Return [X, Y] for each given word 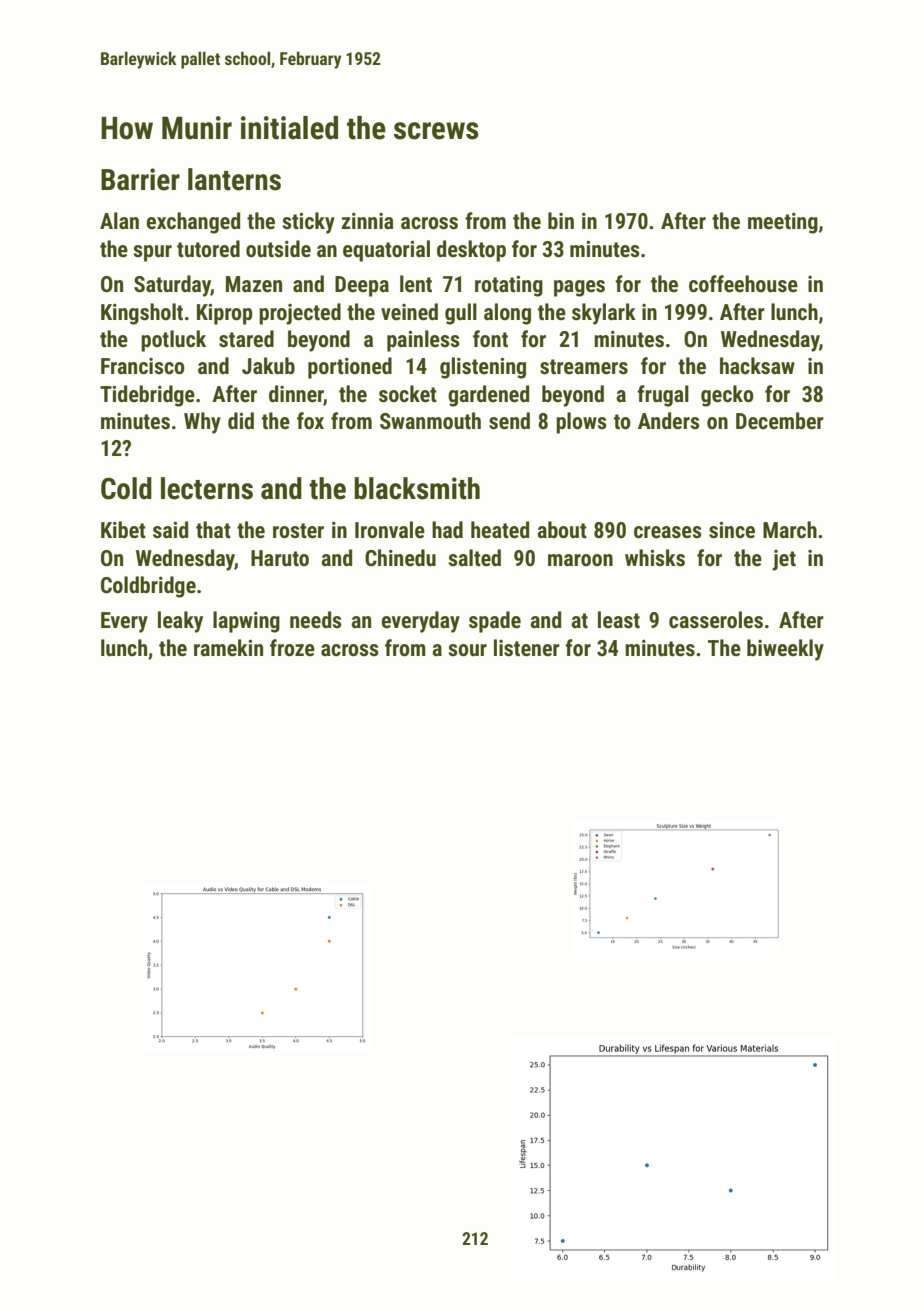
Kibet [123, 530]
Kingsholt [142, 314]
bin [561, 220]
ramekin [228, 648]
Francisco [143, 366]
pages [579, 288]
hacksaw [757, 366]
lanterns [234, 179]
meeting [783, 223]
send [509, 421]
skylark [604, 314]
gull [461, 314]
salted [474, 558]
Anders [669, 421]
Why [202, 423]
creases [668, 532]
